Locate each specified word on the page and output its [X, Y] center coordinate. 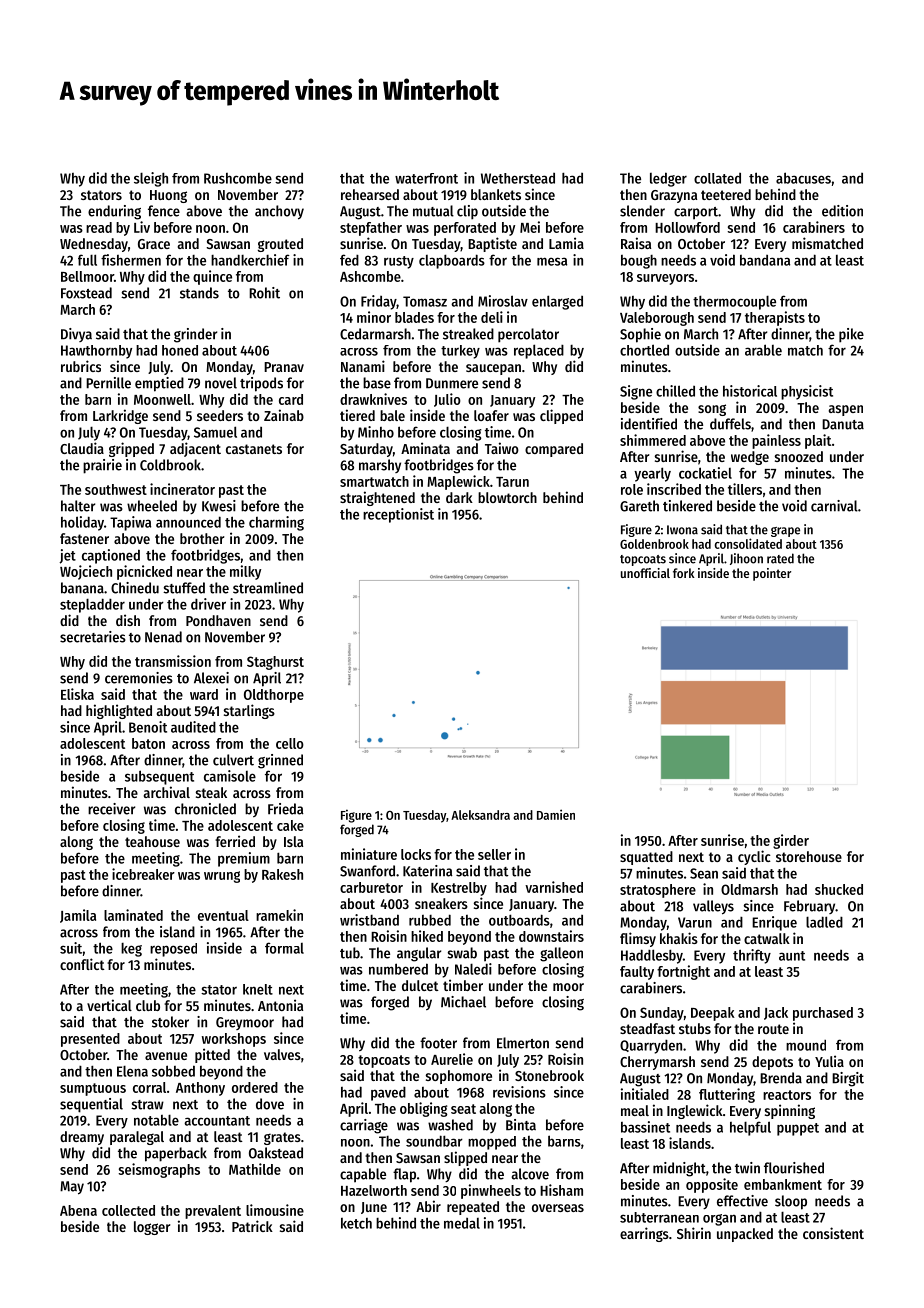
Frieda [286, 809]
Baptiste [492, 244]
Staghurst [275, 663]
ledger [668, 179]
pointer [772, 574]
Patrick [252, 1226]
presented [90, 1040]
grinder [195, 335]
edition [842, 211]
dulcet [420, 985]
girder [791, 841]
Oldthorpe [274, 696]
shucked [839, 889]
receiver [111, 809]
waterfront [426, 178]
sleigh [151, 179]
